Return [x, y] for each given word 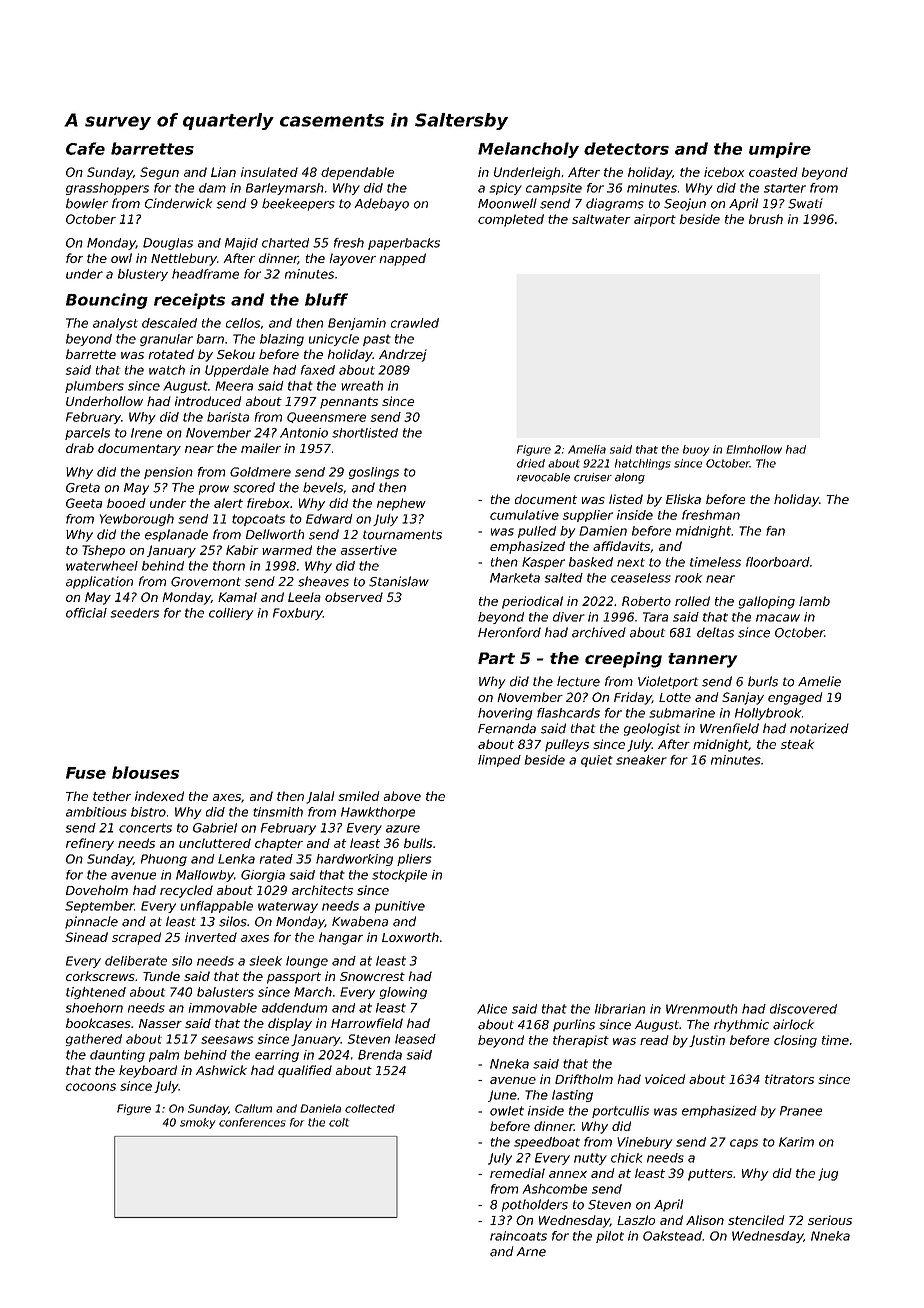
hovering [505, 714]
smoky [198, 1123]
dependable [357, 173]
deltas [715, 632]
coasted [773, 172]
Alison [705, 1220]
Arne [531, 1252]
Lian [223, 172]
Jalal [320, 797]
